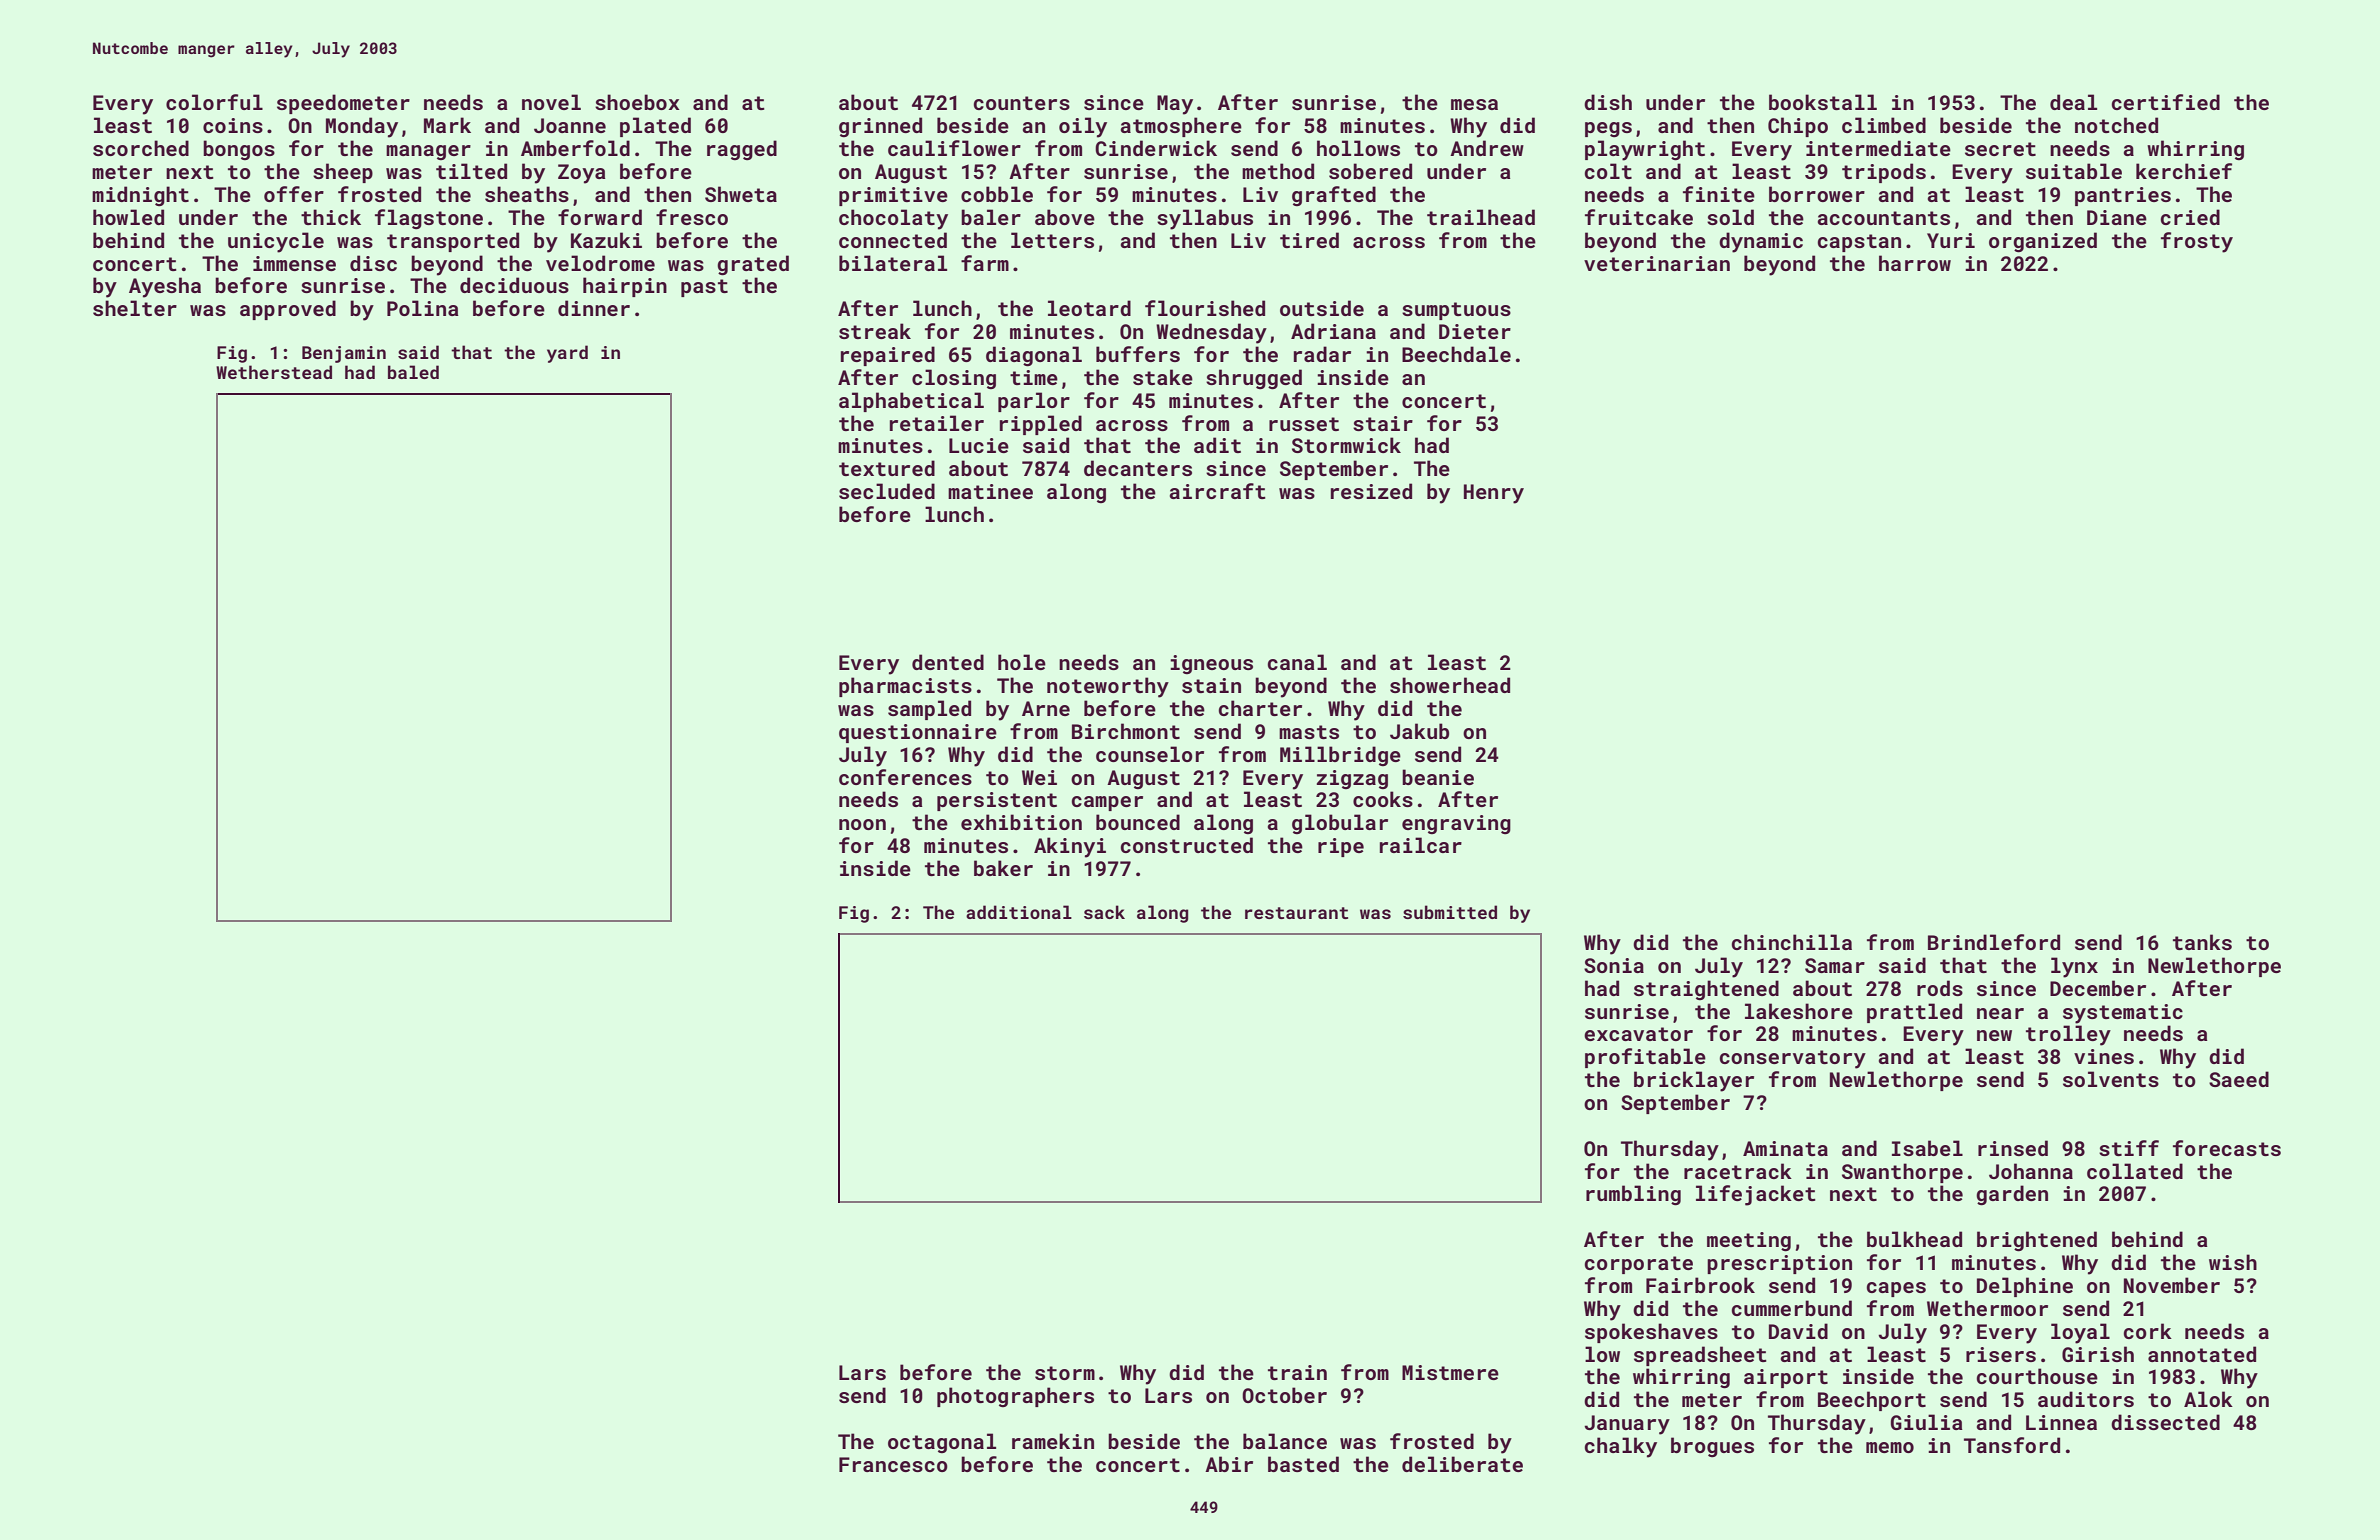  Describe the element at coordinates (862, 824) in the screenshot. I see `noon` at that location.
